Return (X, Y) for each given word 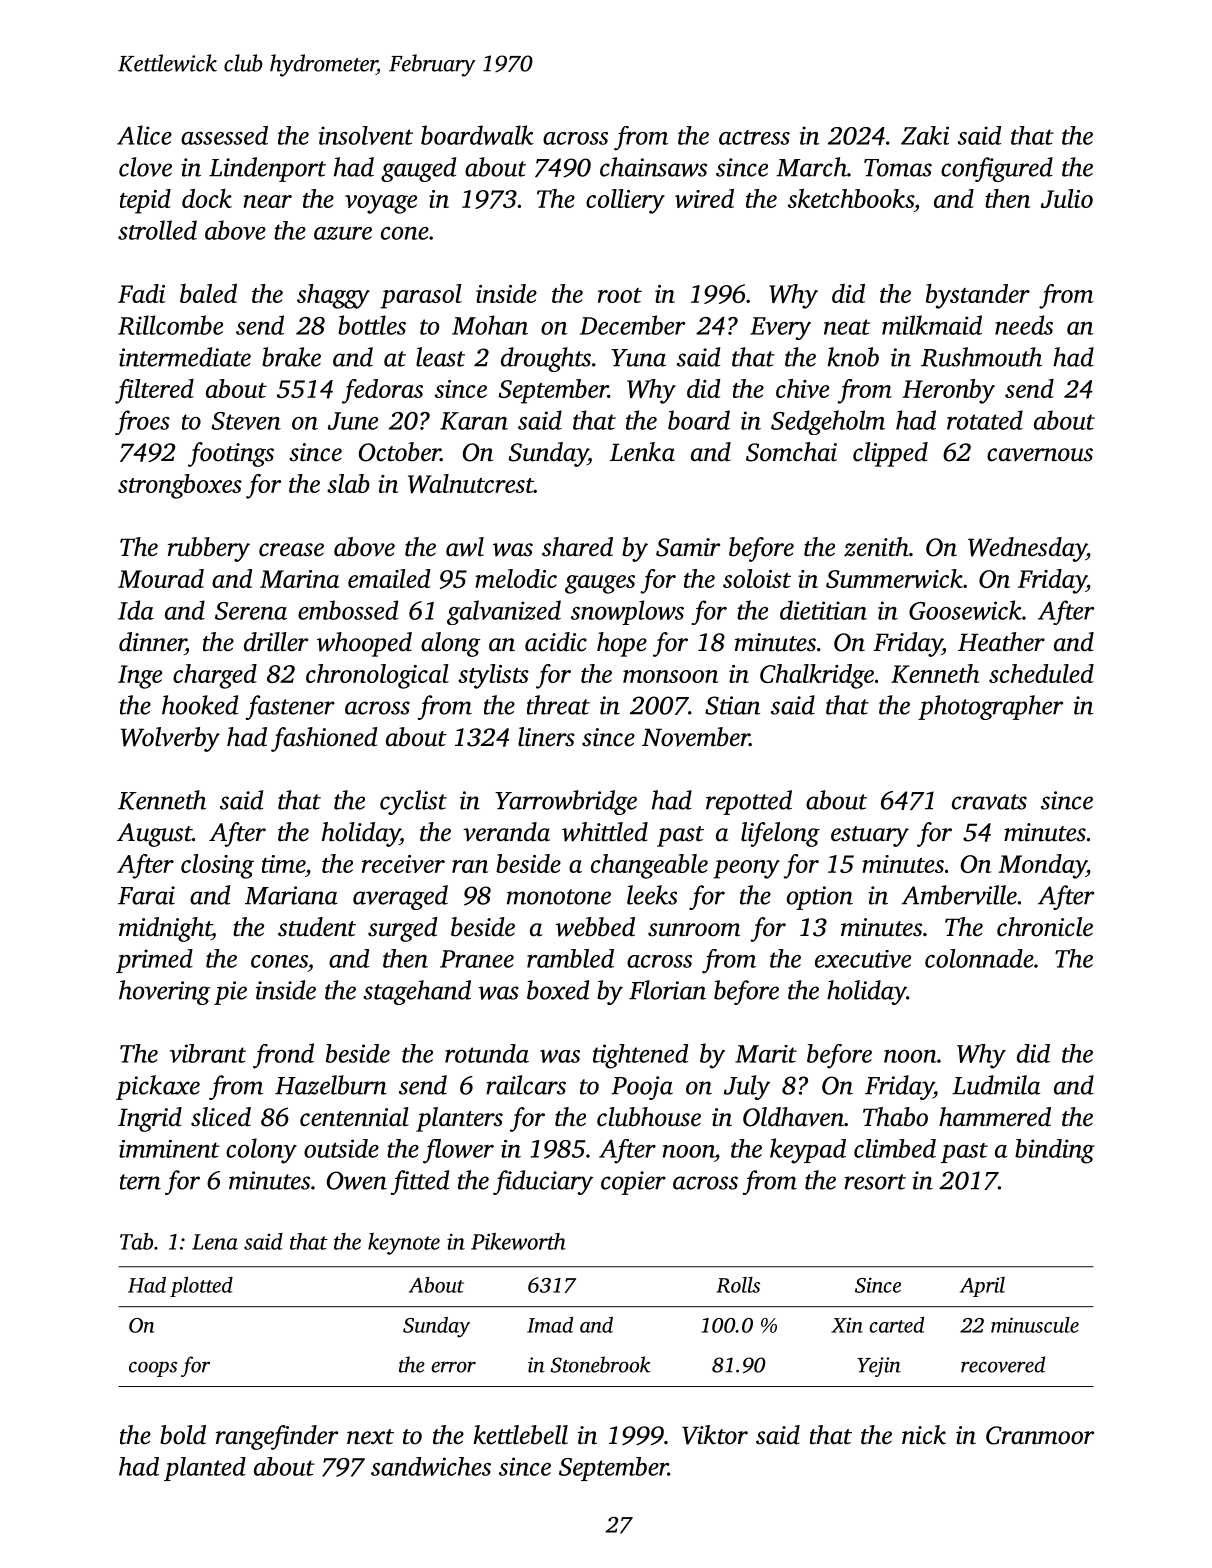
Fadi (142, 293)
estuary (870, 836)
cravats (989, 802)
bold (183, 1435)
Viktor (715, 1435)
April (982, 1287)
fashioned (324, 739)
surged (403, 929)
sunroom (694, 930)
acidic (556, 642)
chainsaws (653, 167)
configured (997, 169)
